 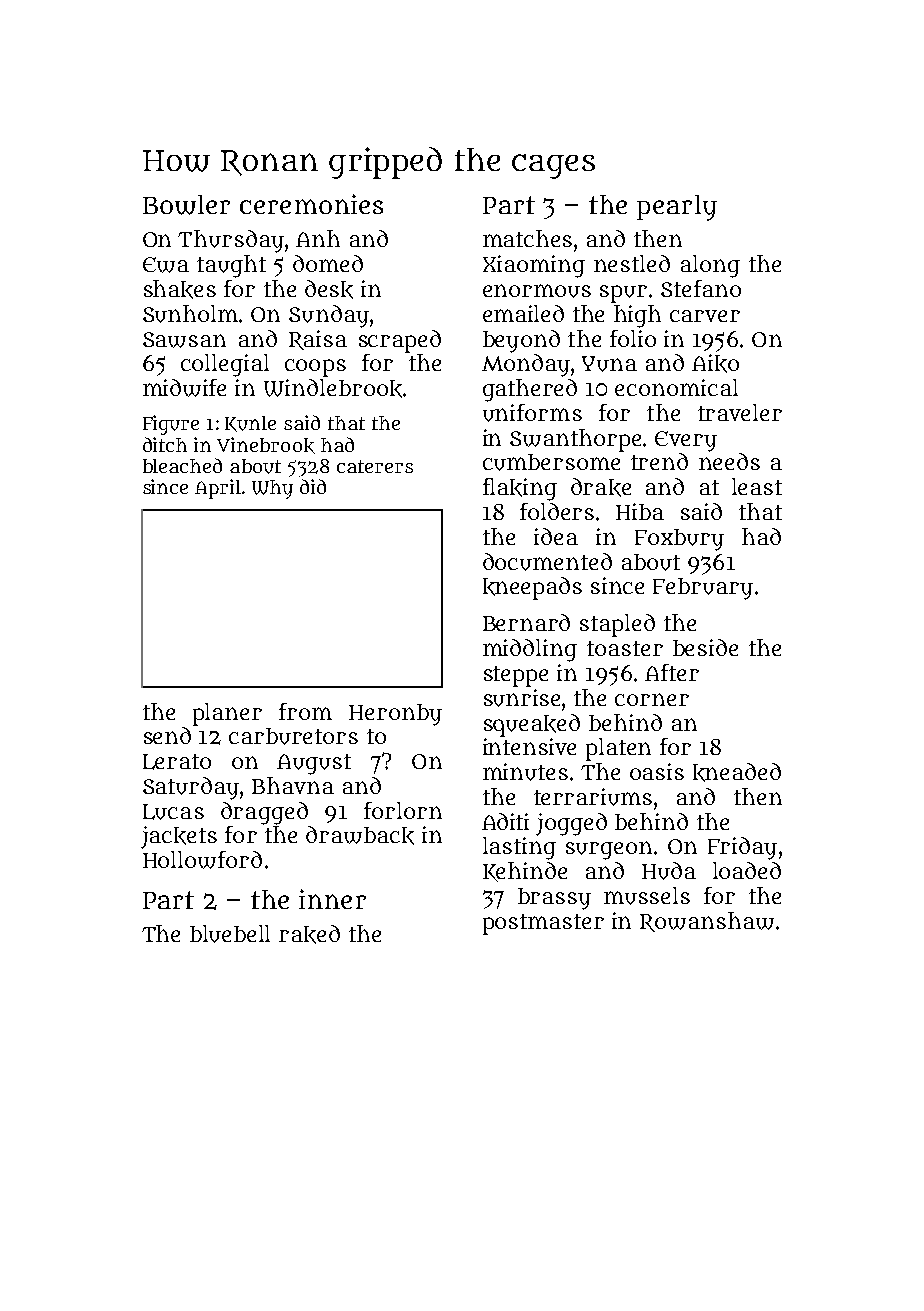 I want to click on least, so click(x=757, y=486).
